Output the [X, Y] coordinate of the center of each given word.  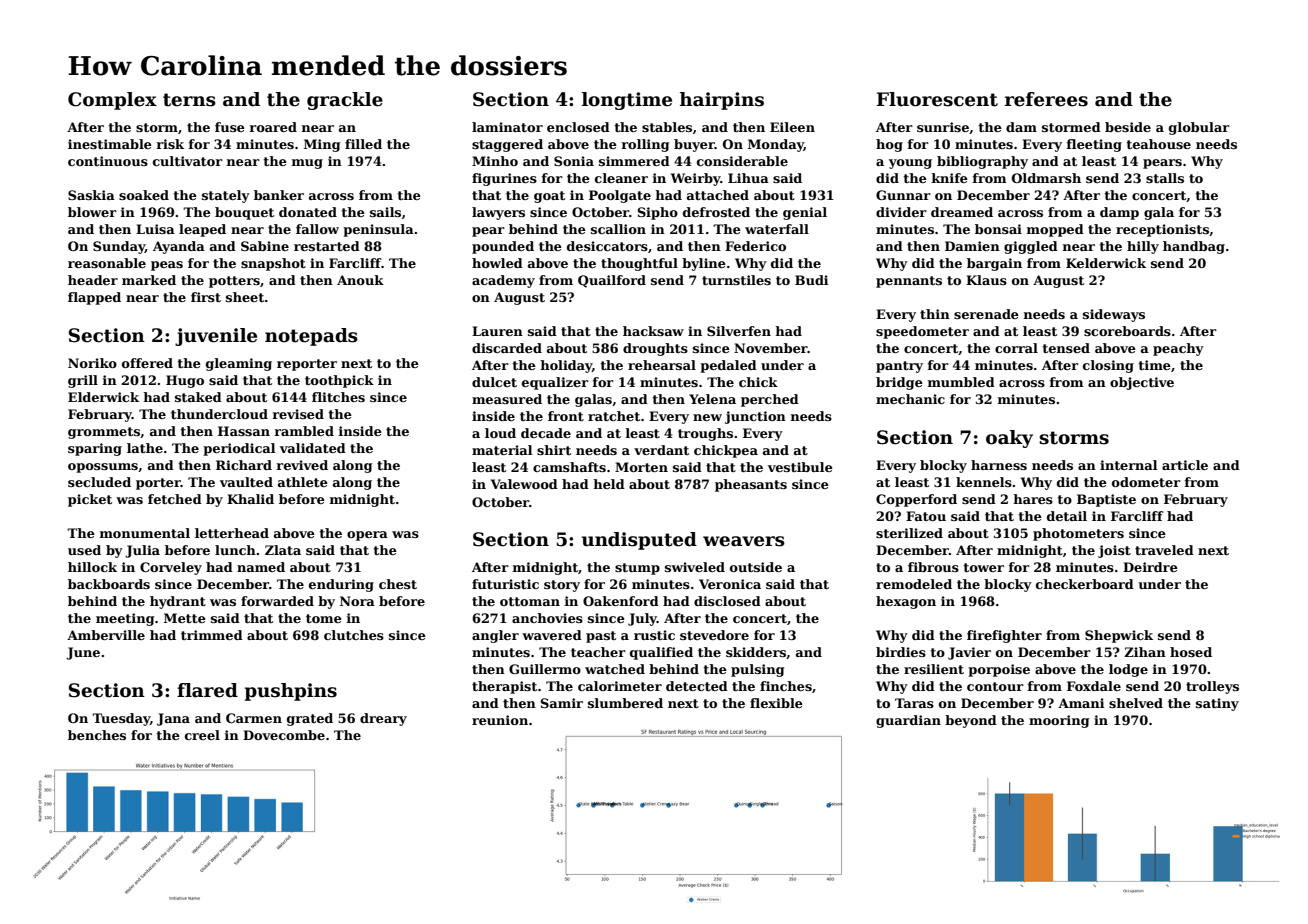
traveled [1164, 550]
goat [549, 197]
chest [398, 584]
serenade [986, 314]
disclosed [727, 601]
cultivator [188, 161]
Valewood [524, 484]
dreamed [962, 212]
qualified [661, 653]
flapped [94, 298]
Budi [811, 280]
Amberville [106, 635]
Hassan [244, 431]
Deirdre [1150, 567]
